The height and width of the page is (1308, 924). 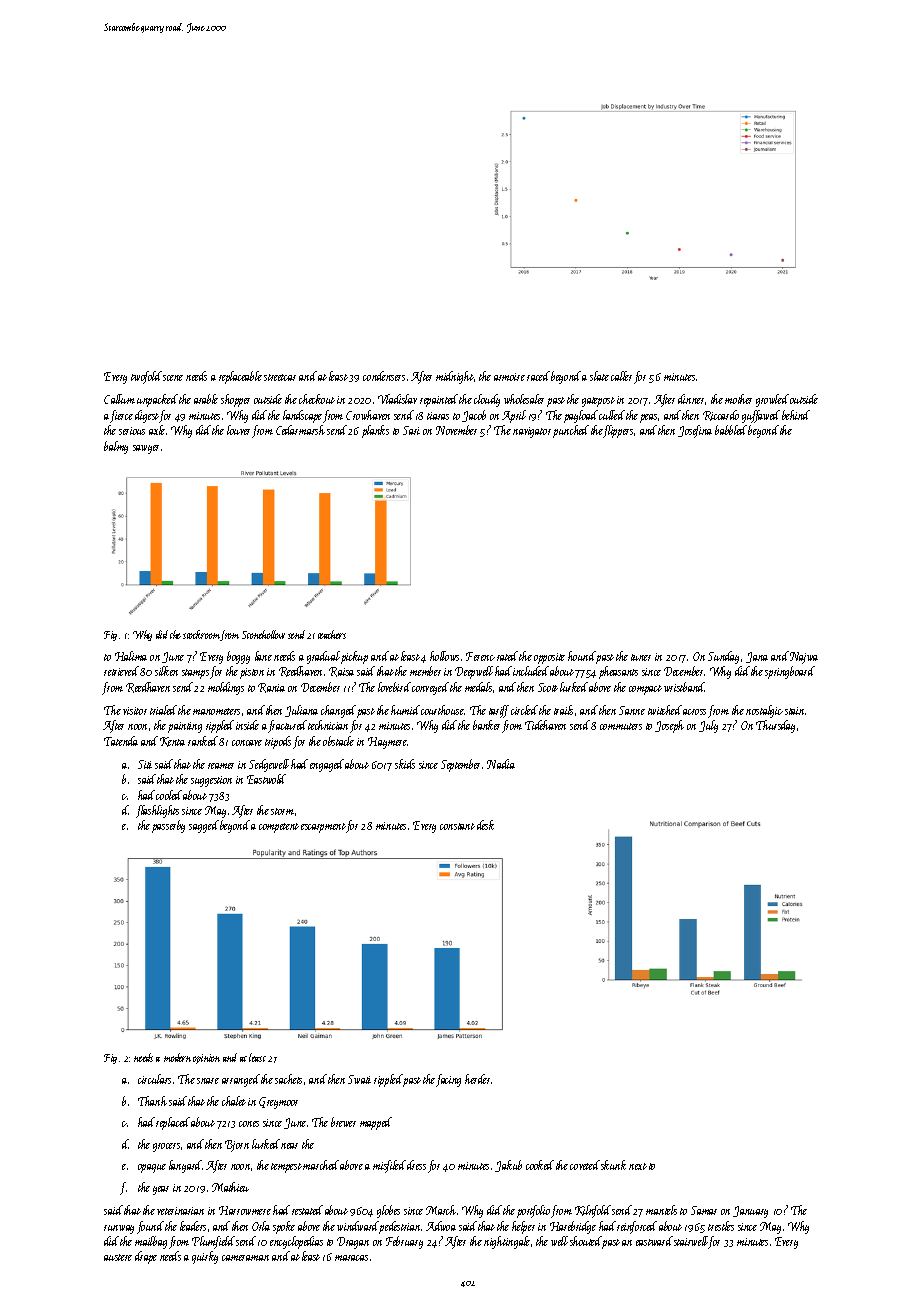 I want to click on constant, so click(x=457, y=826).
